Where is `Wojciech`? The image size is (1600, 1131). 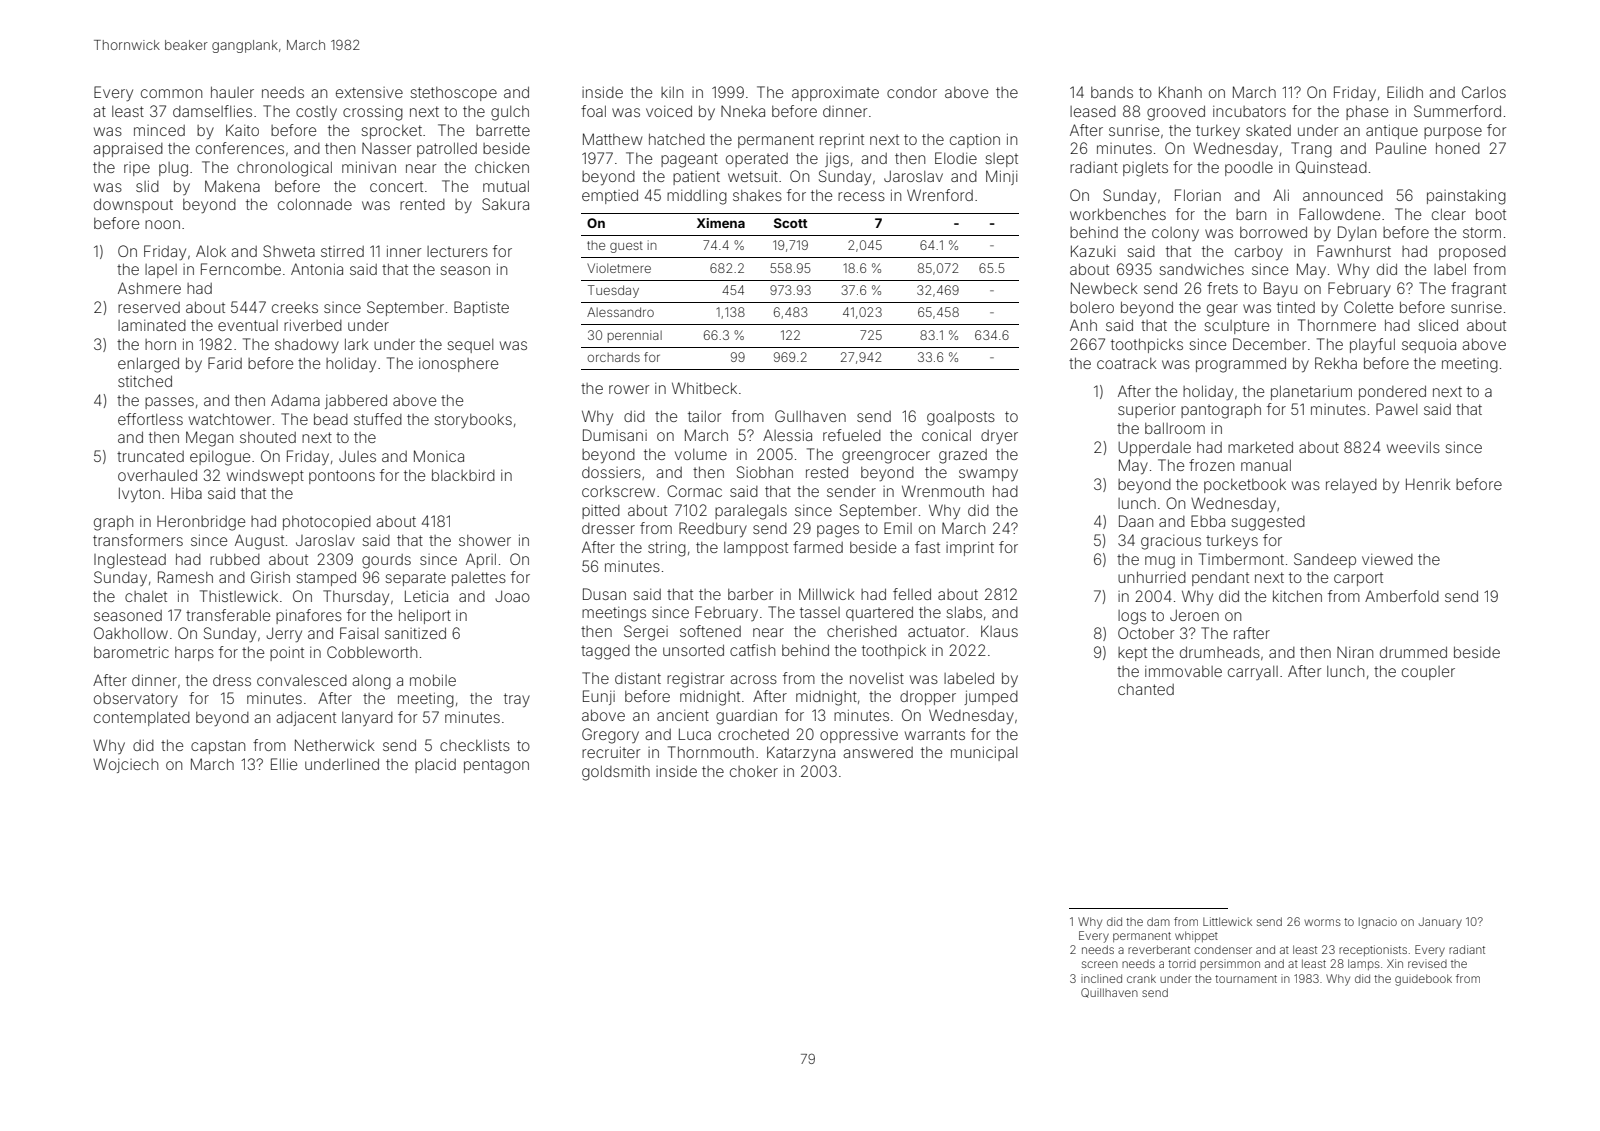 Wojciech is located at coordinates (125, 765).
